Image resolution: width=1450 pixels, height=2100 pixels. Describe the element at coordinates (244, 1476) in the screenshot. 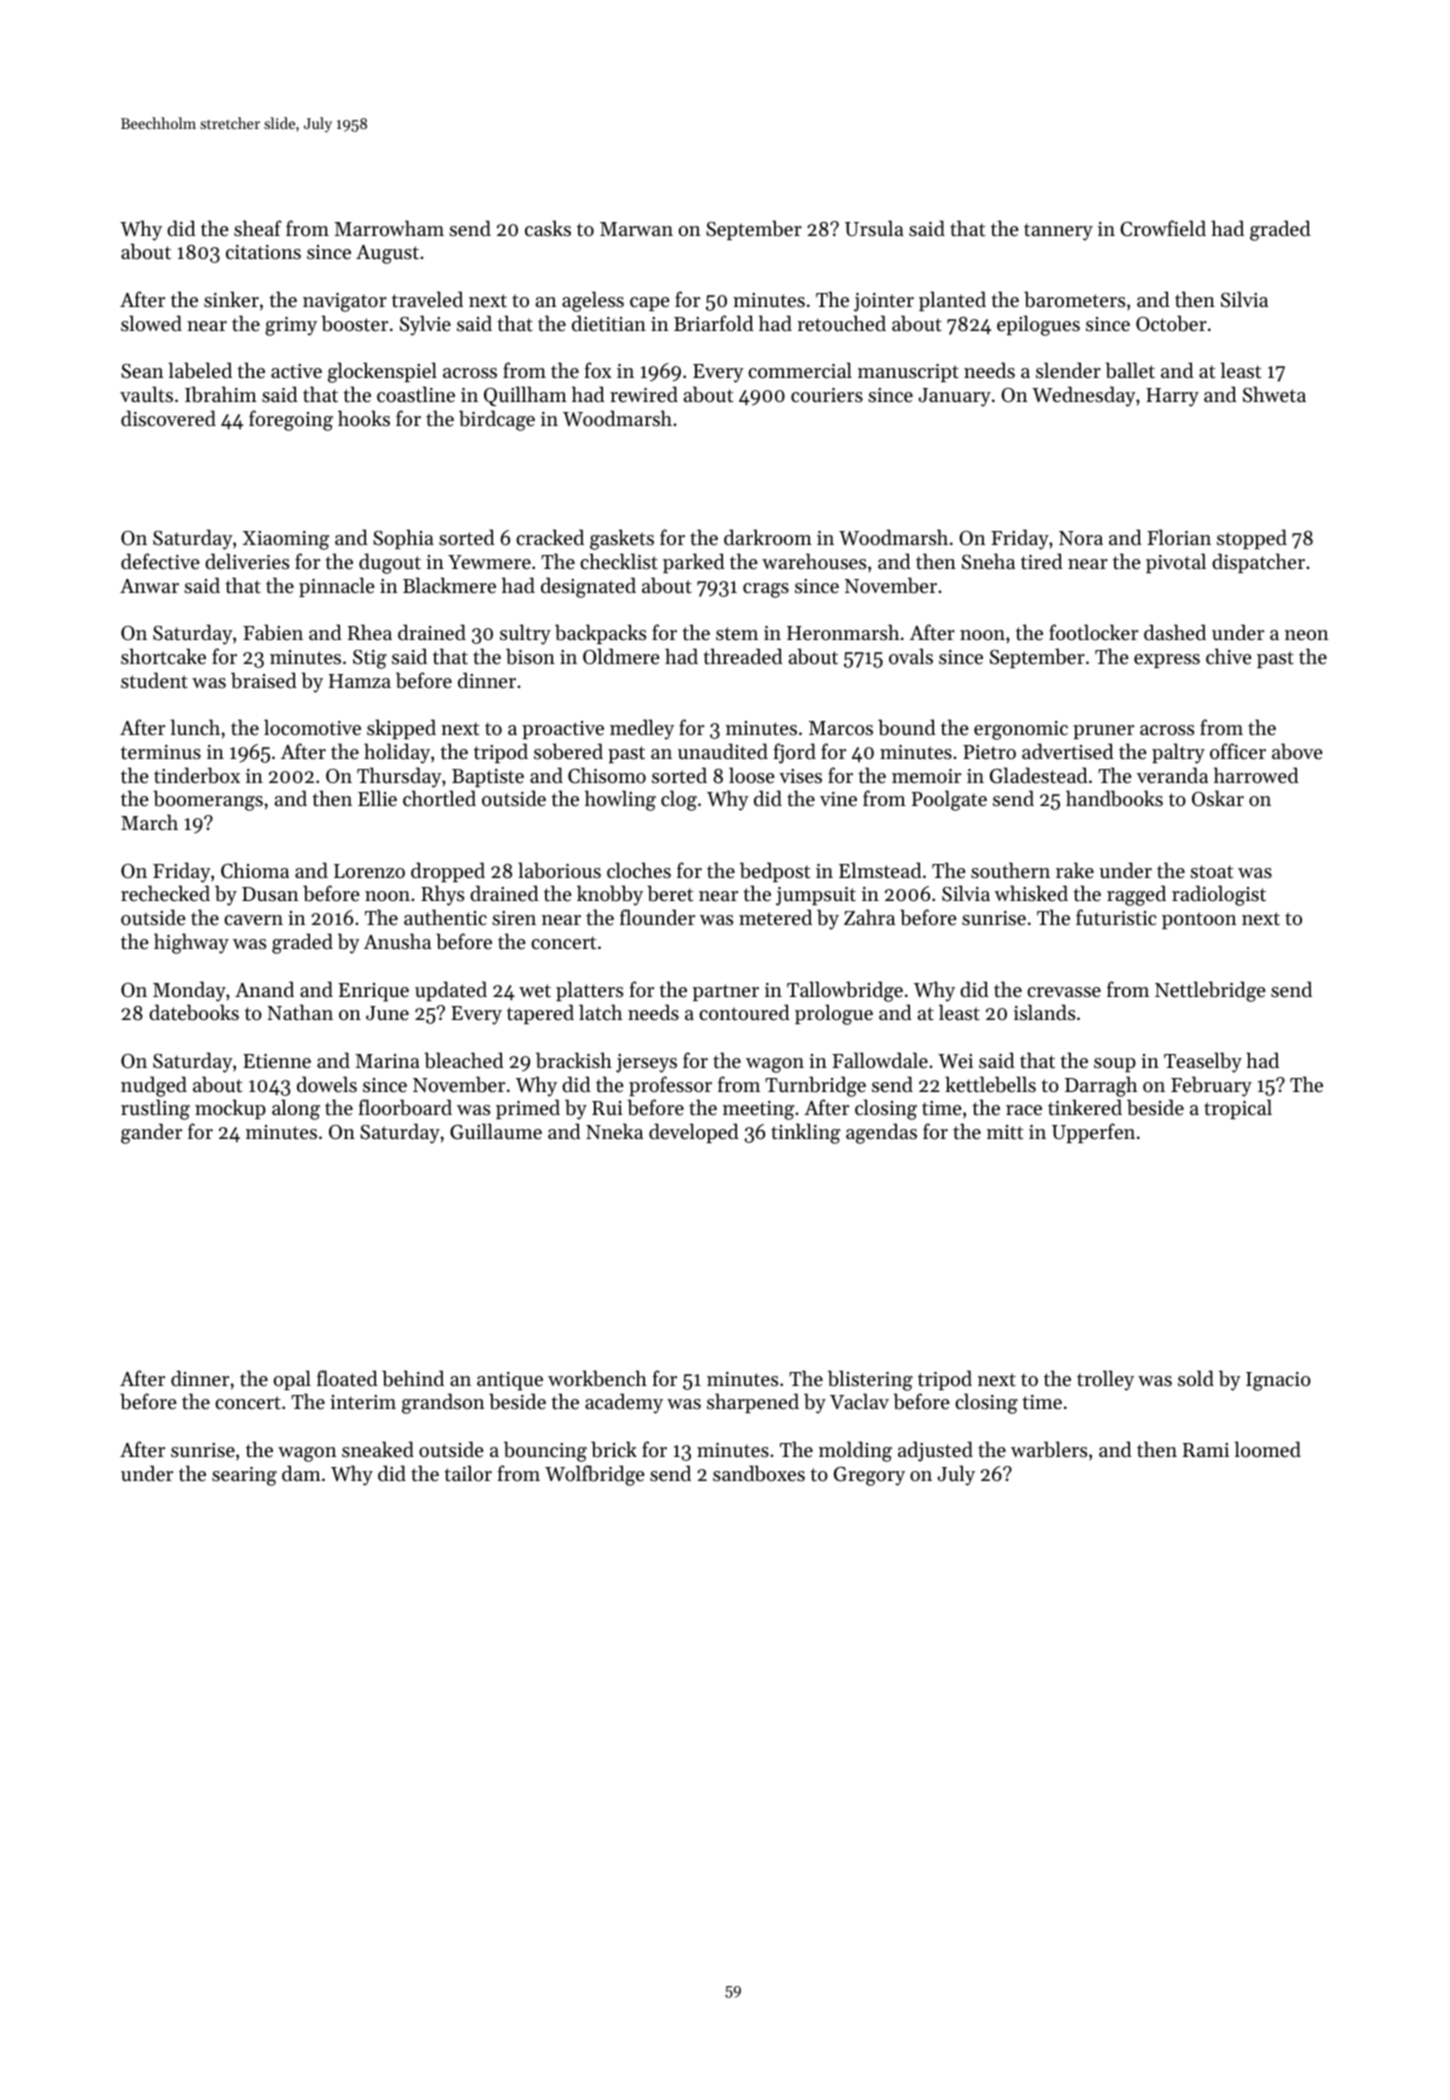

I see `searing` at that location.
